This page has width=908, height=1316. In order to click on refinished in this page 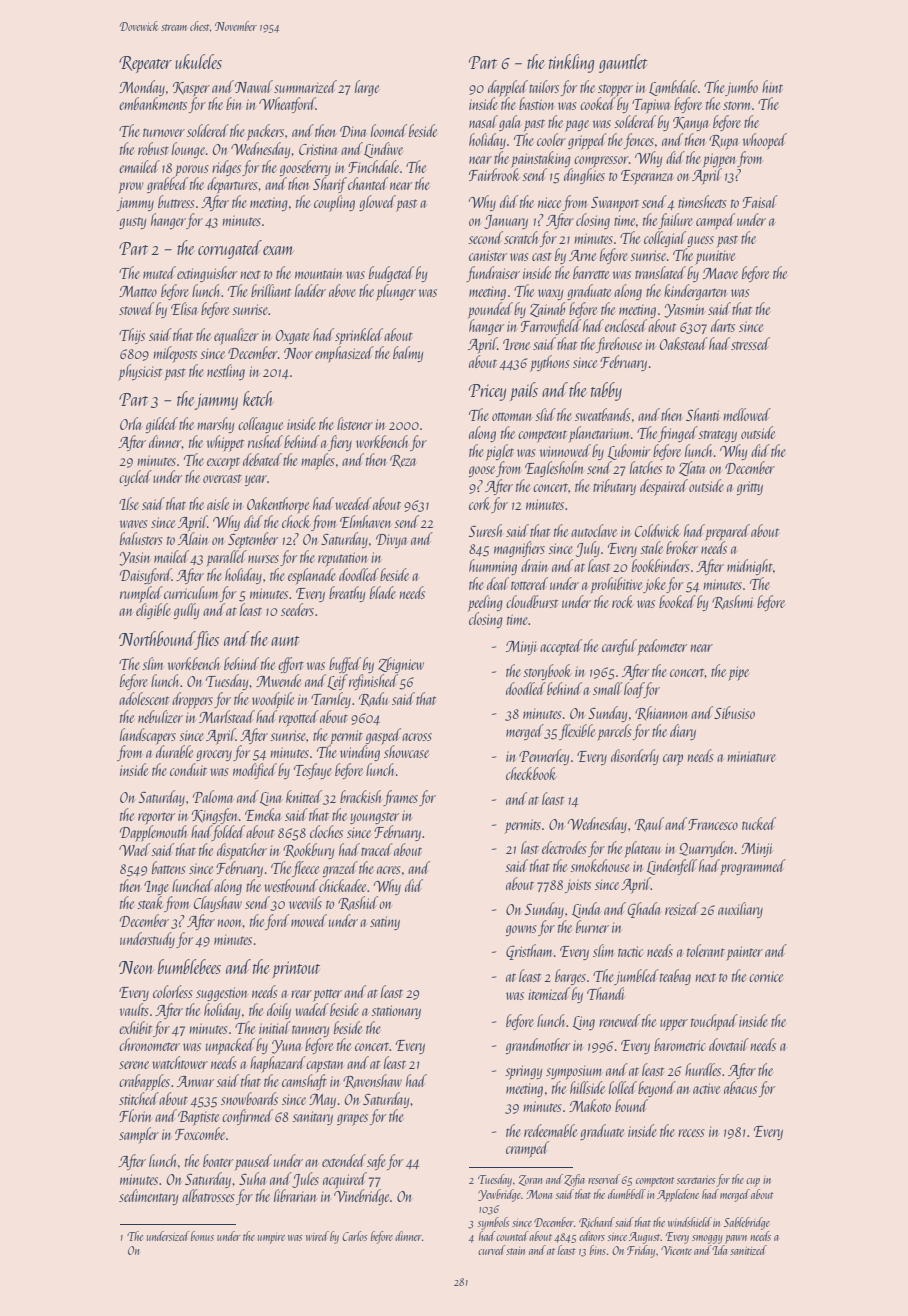, I will do `click(373, 682)`.
